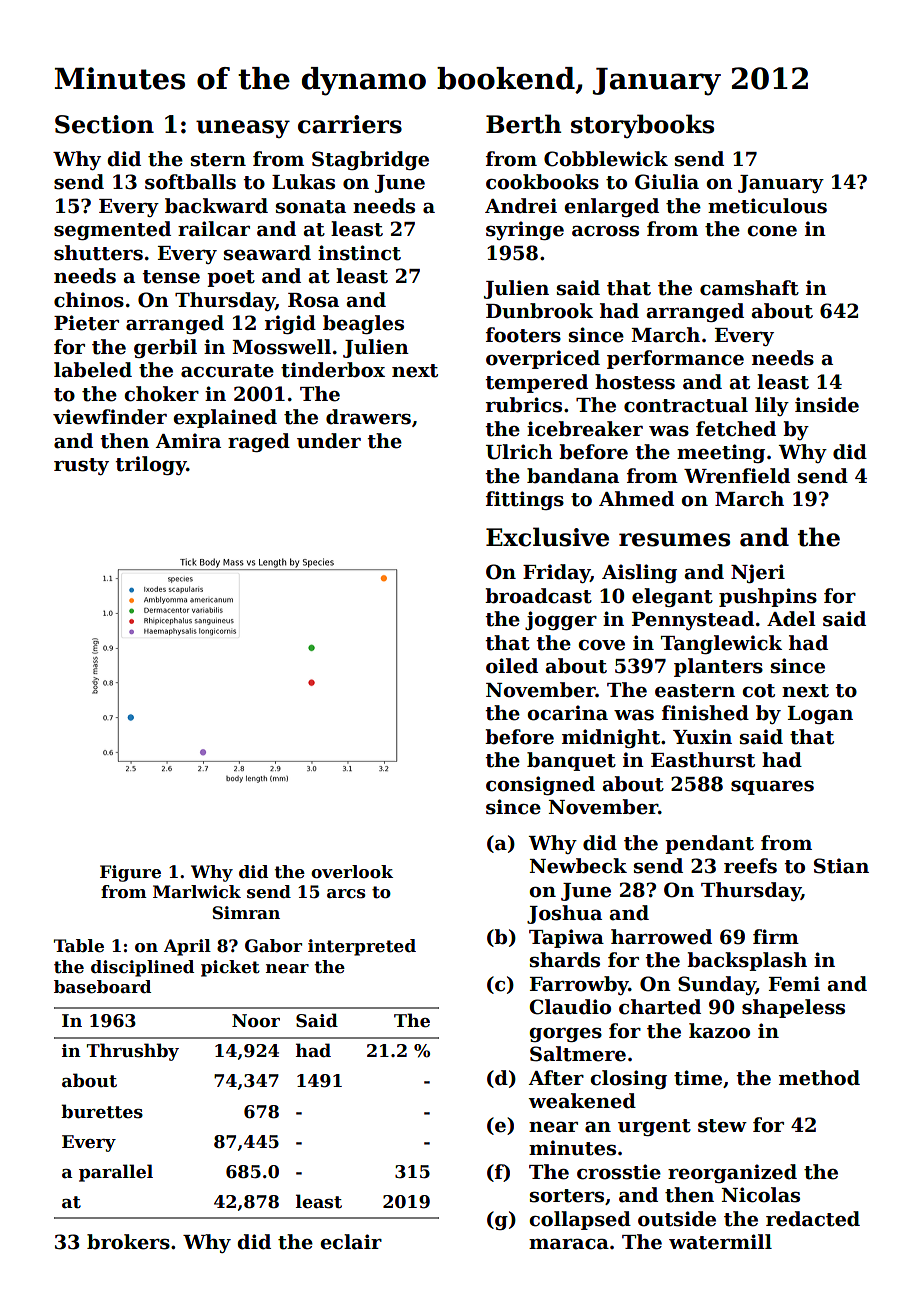  What do you see at coordinates (116, 1173) in the page?
I see `parallel` at bounding box center [116, 1173].
